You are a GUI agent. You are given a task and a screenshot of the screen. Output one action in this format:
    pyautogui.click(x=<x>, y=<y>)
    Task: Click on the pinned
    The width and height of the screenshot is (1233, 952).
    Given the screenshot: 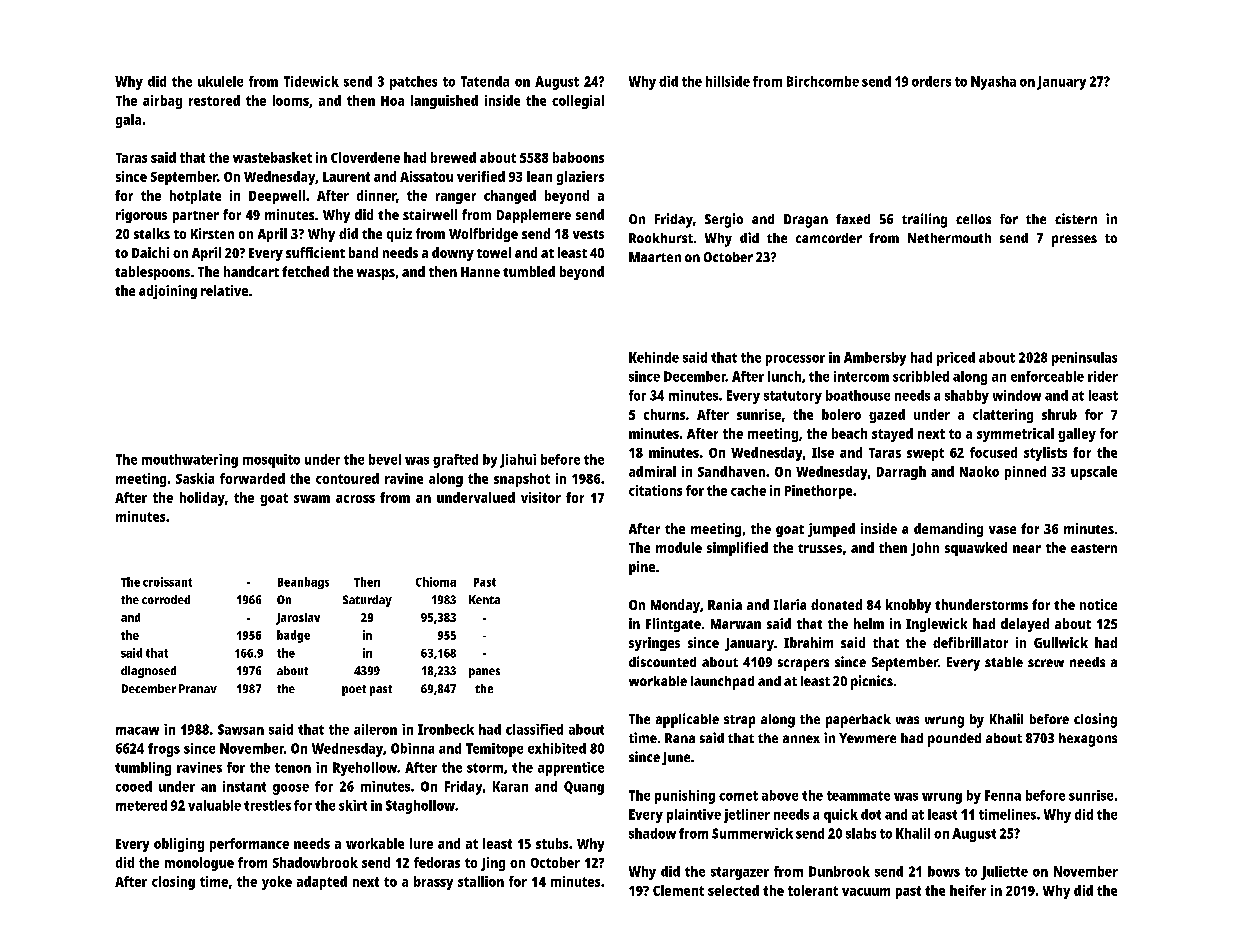 What is the action you would take?
    pyautogui.click(x=1025, y=473)
